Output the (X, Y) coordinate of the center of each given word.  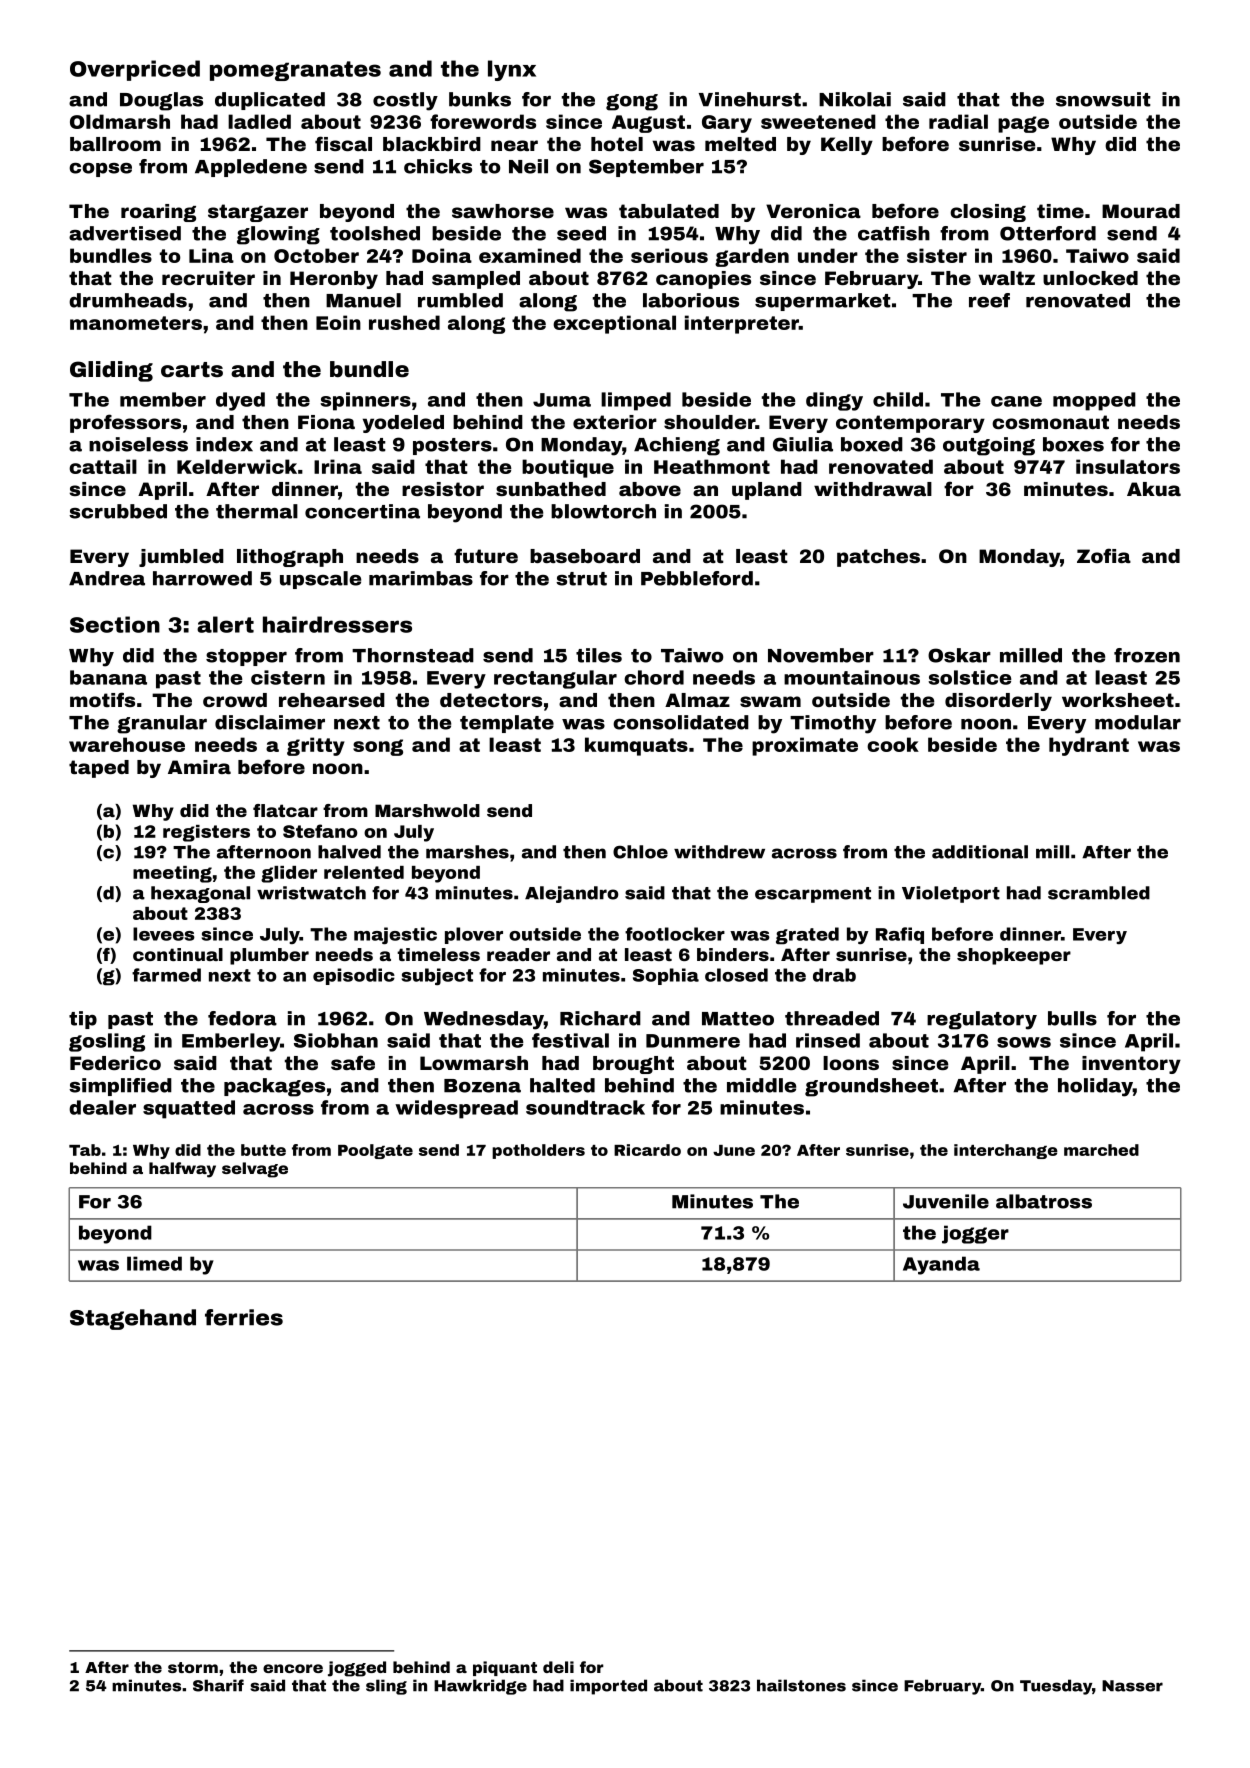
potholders (538, 1151)
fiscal (343, 143)
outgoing (989, 446)
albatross (1044, 1201)
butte (263, 1150)
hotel (617, 144)
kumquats (636, 746)
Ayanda (941, 1265)
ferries (244, 1317)
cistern (288, 677)
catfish (894, 233)
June (734, 1150)
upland (767, 491)
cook (893, 744)
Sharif (218, 1685)
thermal (257, 511)
